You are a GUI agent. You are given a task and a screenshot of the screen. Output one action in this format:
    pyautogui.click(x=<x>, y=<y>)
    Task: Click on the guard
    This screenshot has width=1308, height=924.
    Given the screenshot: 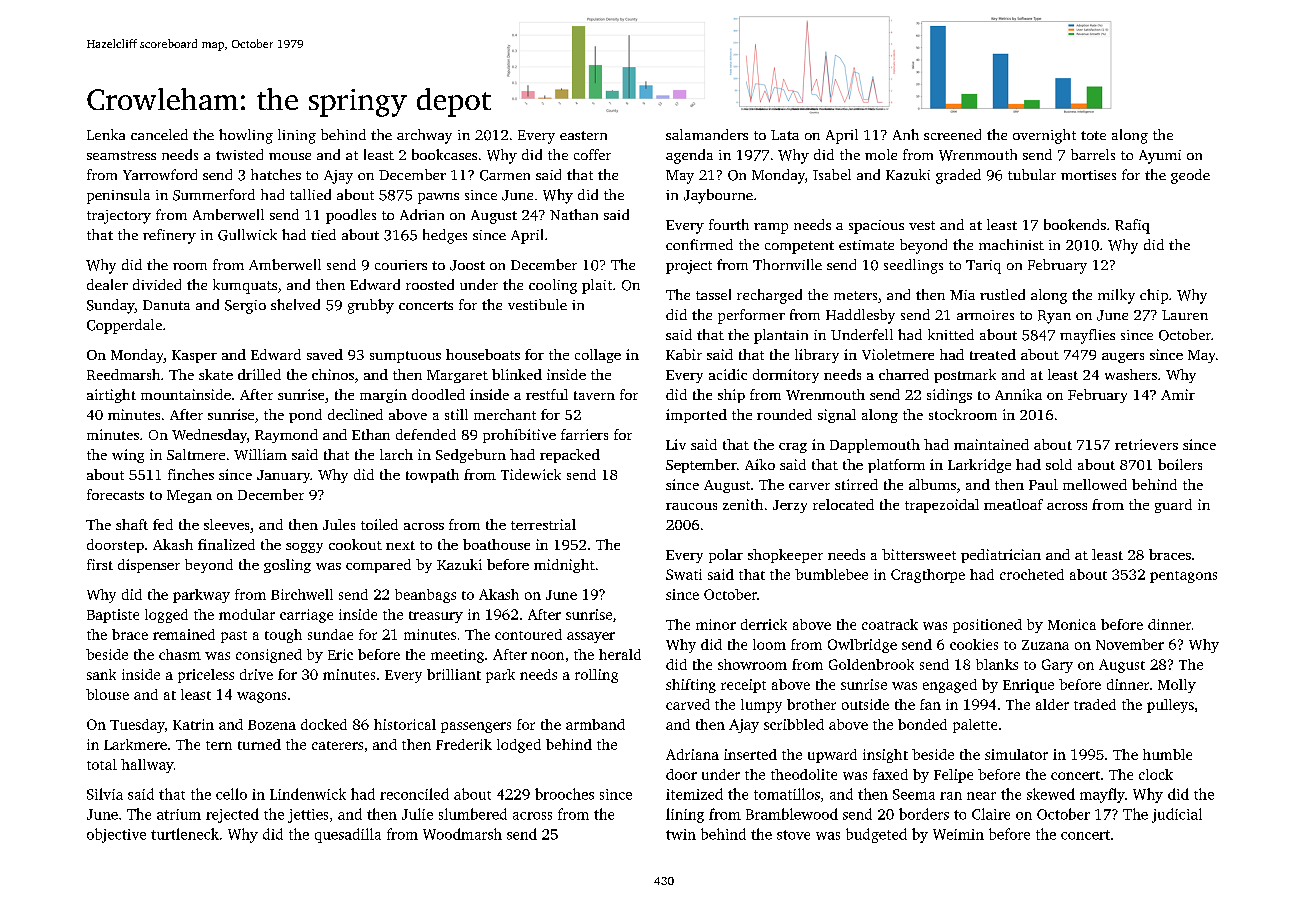 What is the action you would take?
    pyautogui.click(x=1173, y=506)
